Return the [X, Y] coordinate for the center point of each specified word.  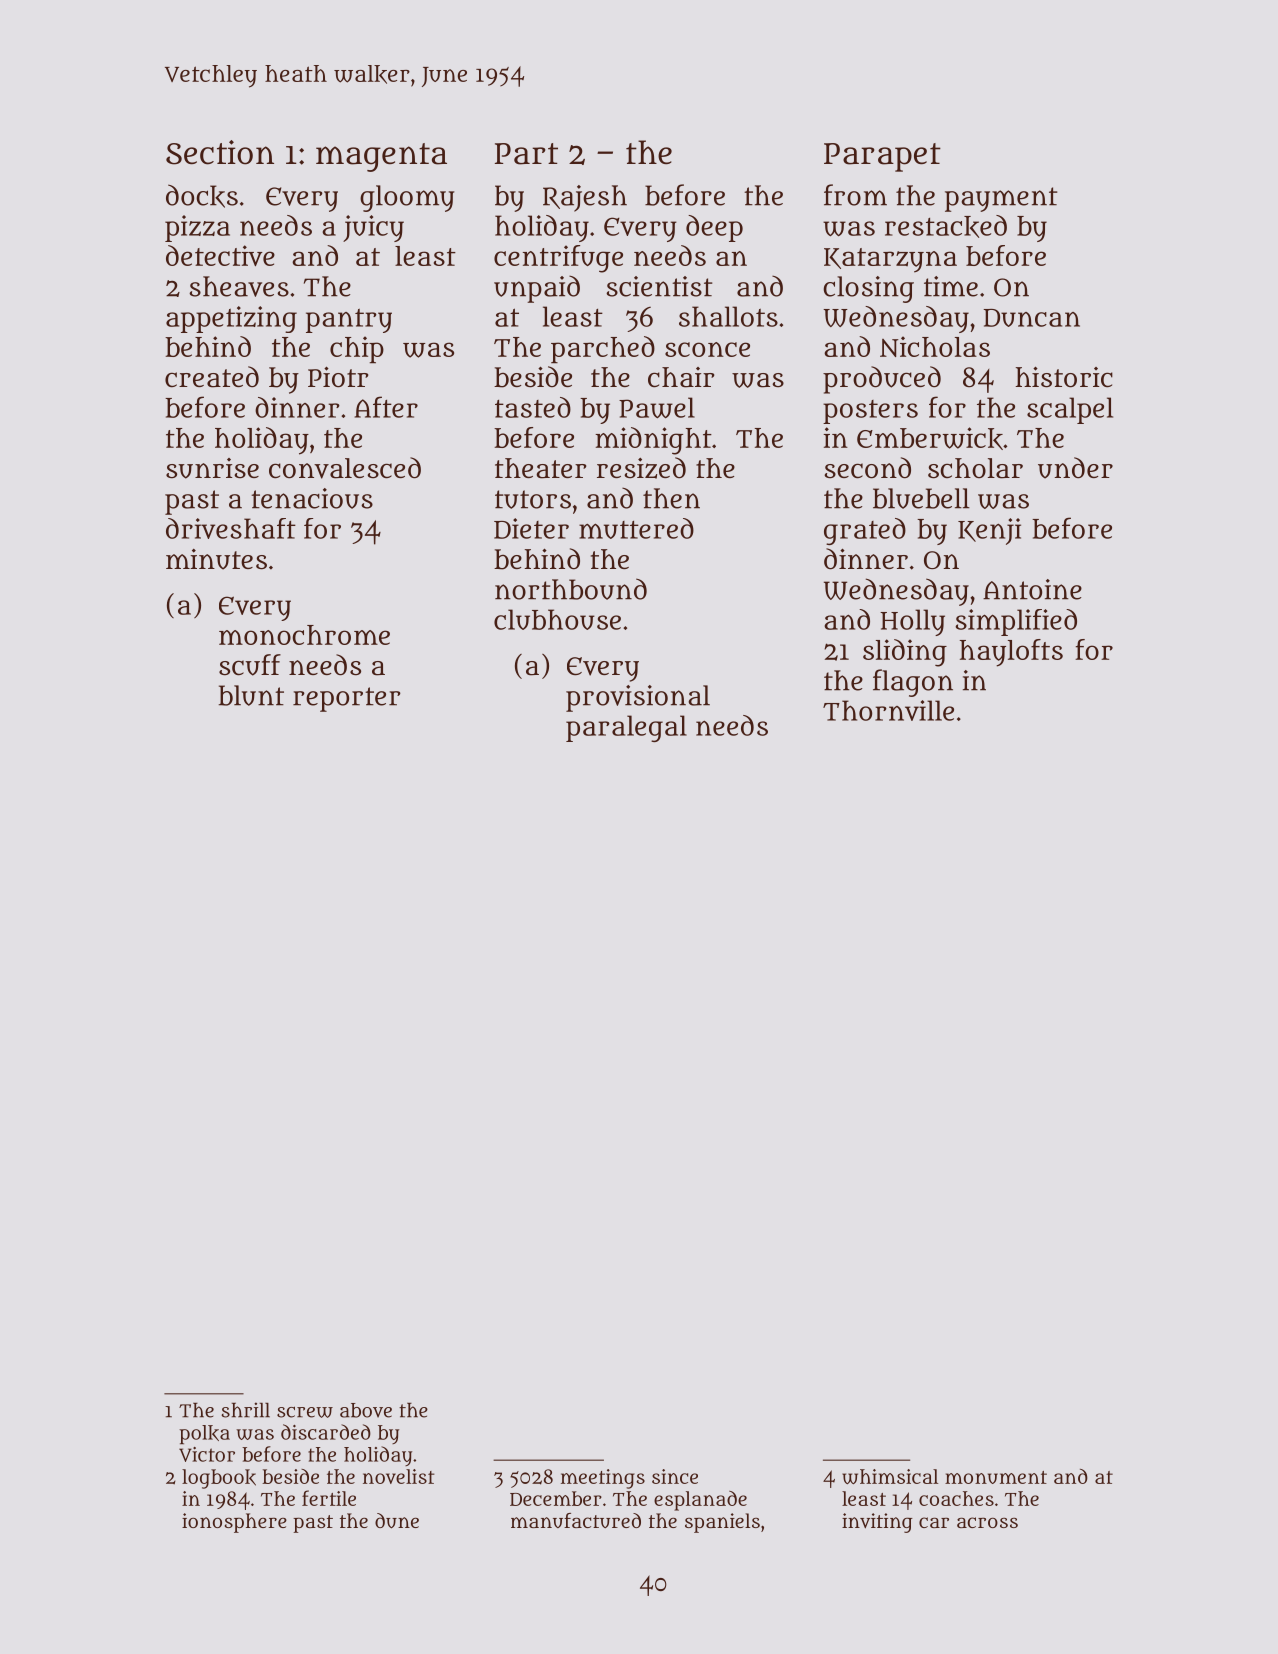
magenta [381, 157]
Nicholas [935, 346]
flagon [913, 683]
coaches [956, 1498]
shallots [728, 316]
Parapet [882, 157]
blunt [251, 695]
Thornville [888, 710]
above [366, 1410]
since [675, 1476]
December [556, 1498]
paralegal [626, 728]
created [212, 377]
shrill [245, 1410]
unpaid [537, 289]
